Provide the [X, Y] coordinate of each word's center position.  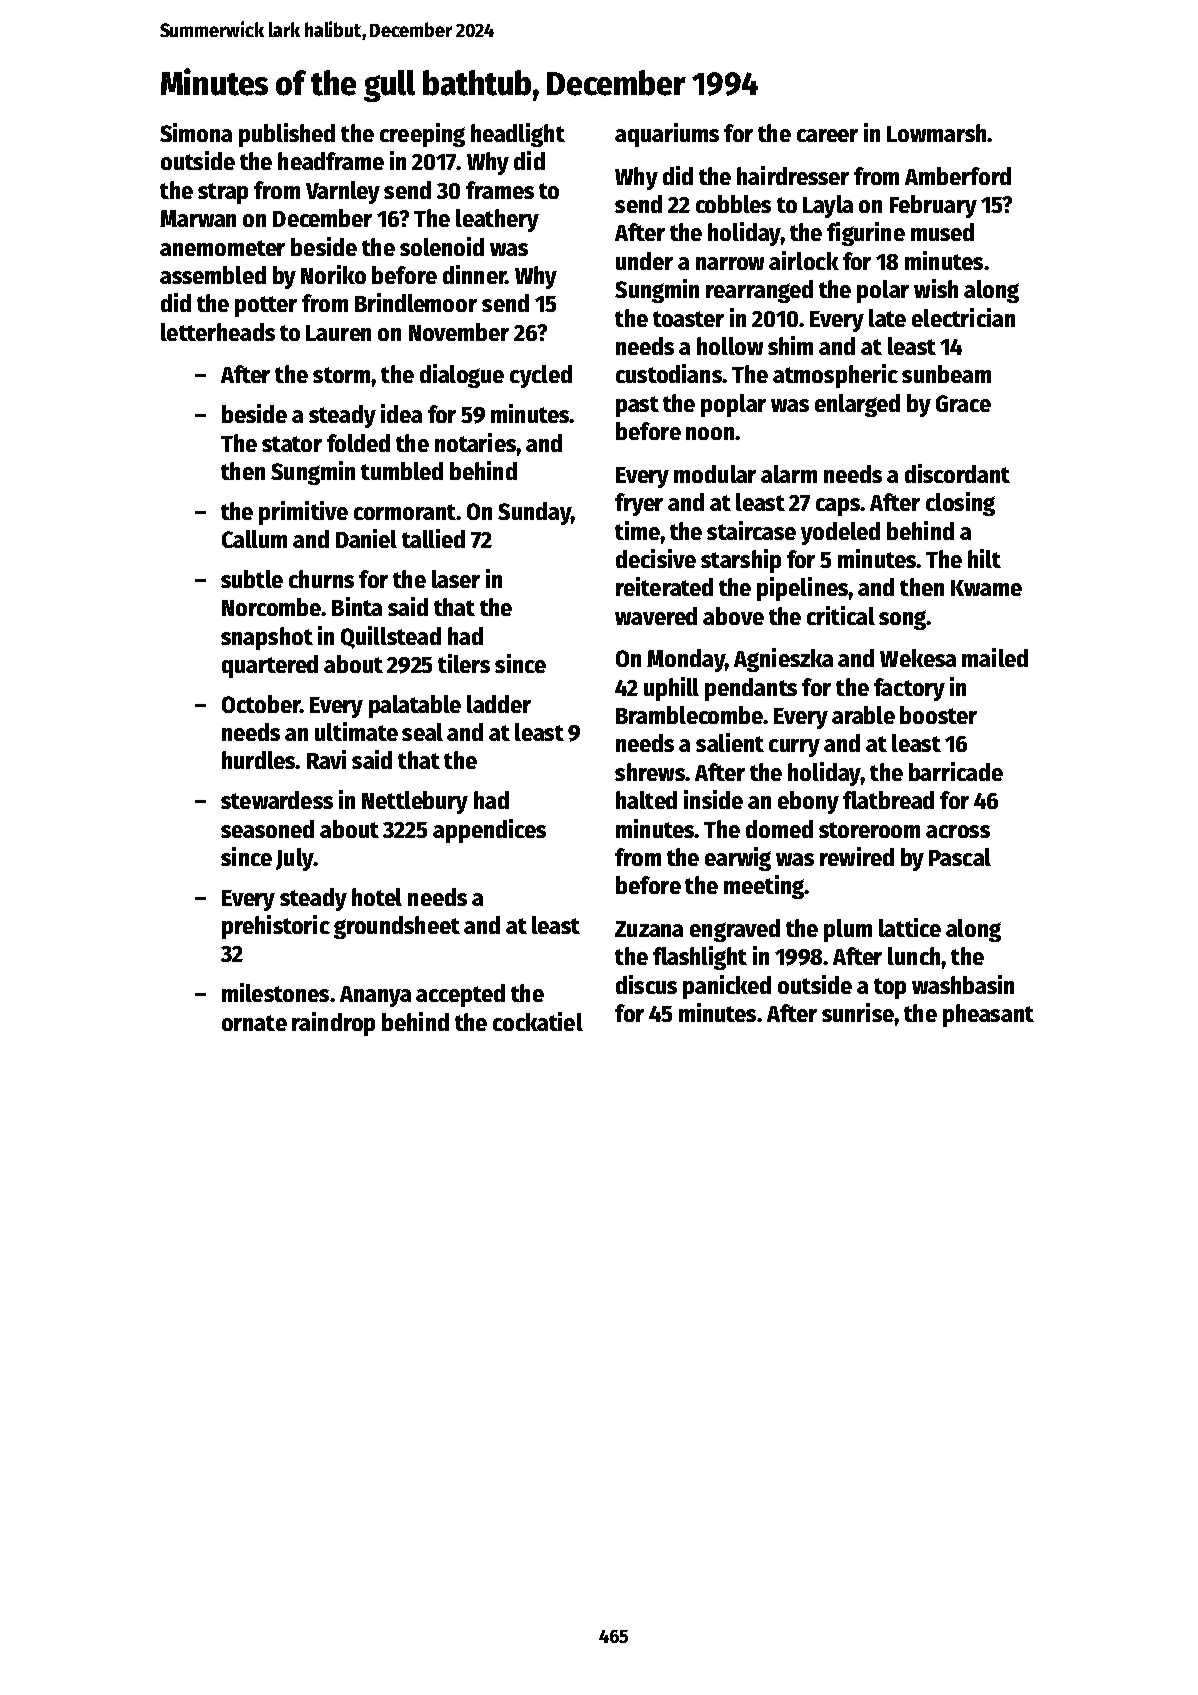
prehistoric [276, 927]
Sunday [534, 513]
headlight [518, 135]
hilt [984, 558]
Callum [254, 539]
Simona [196, 132]
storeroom [869, 830]
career [827, 135]
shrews [650, 772]
